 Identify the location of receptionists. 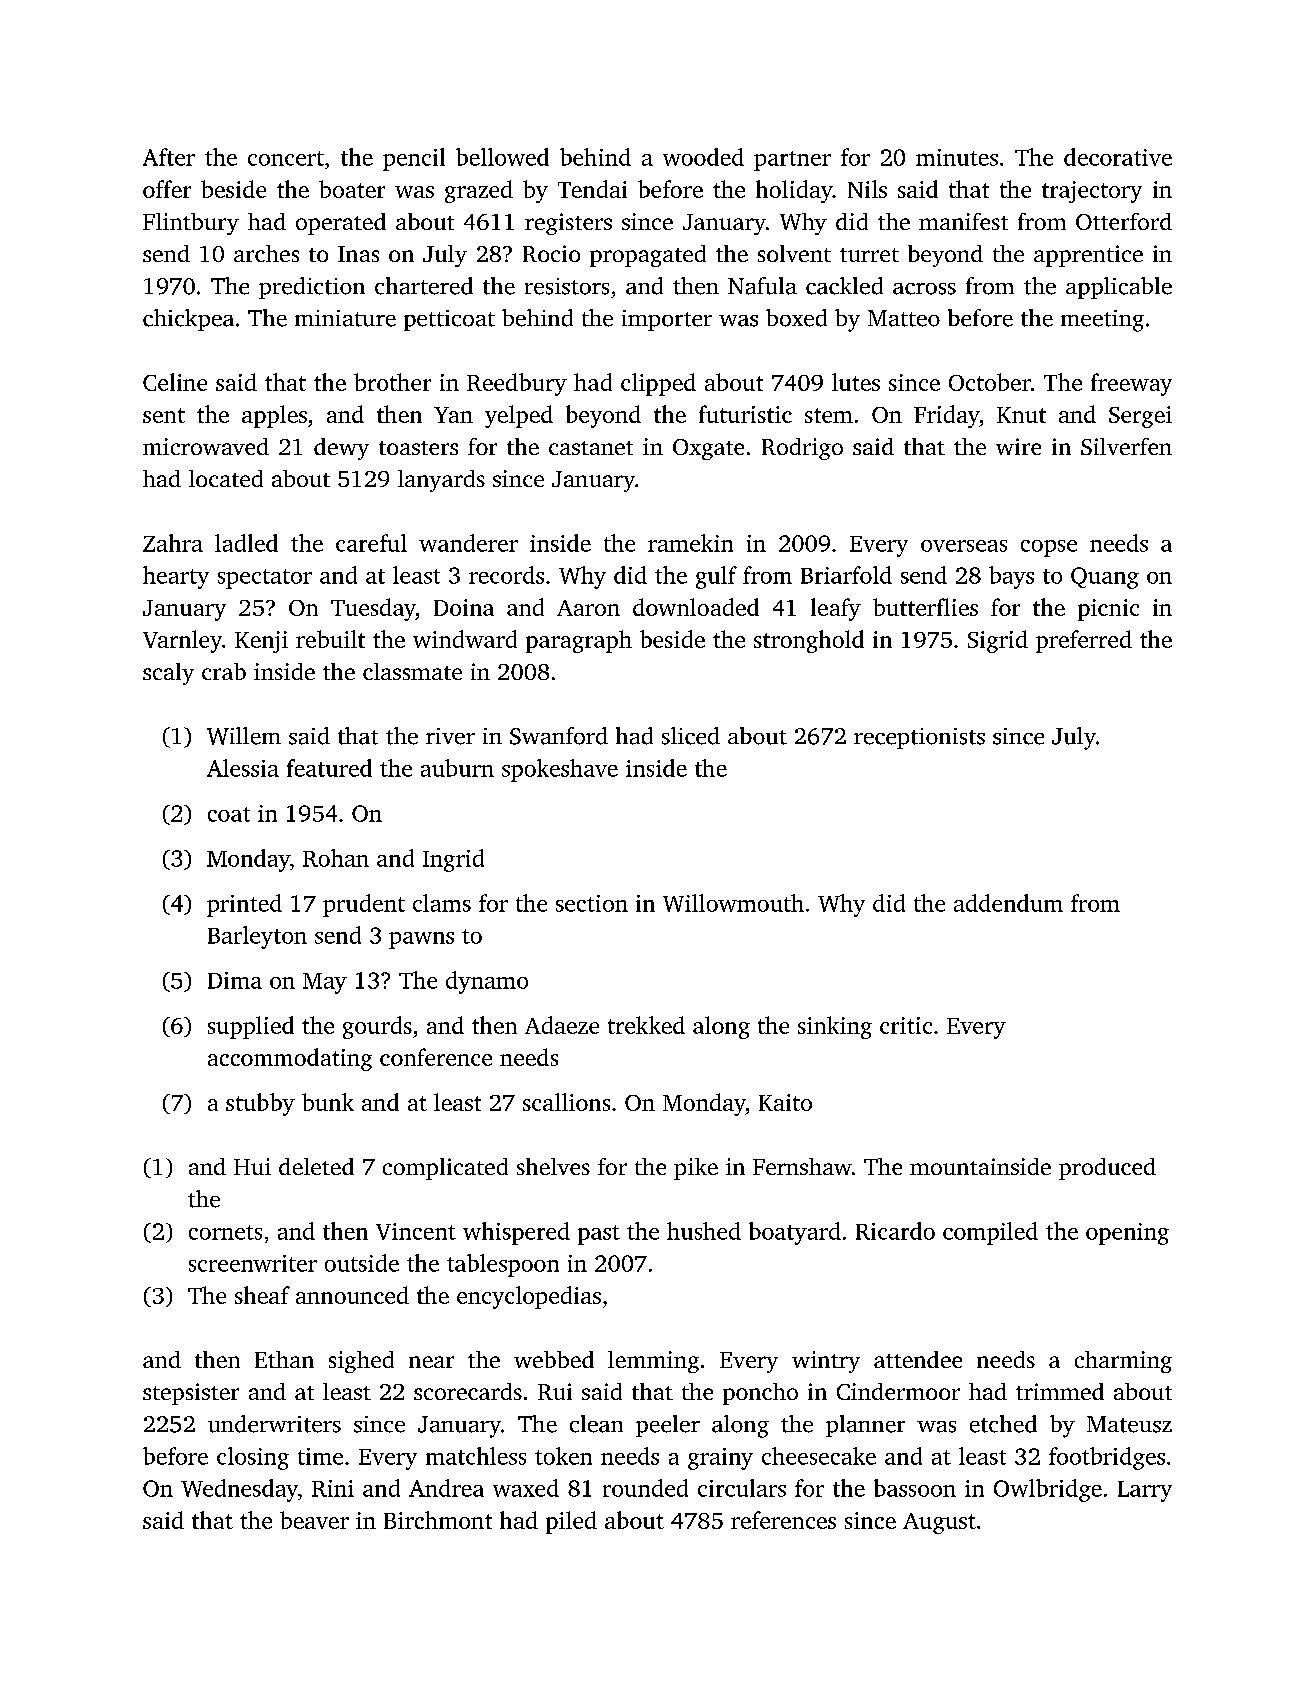
(919, 738).
